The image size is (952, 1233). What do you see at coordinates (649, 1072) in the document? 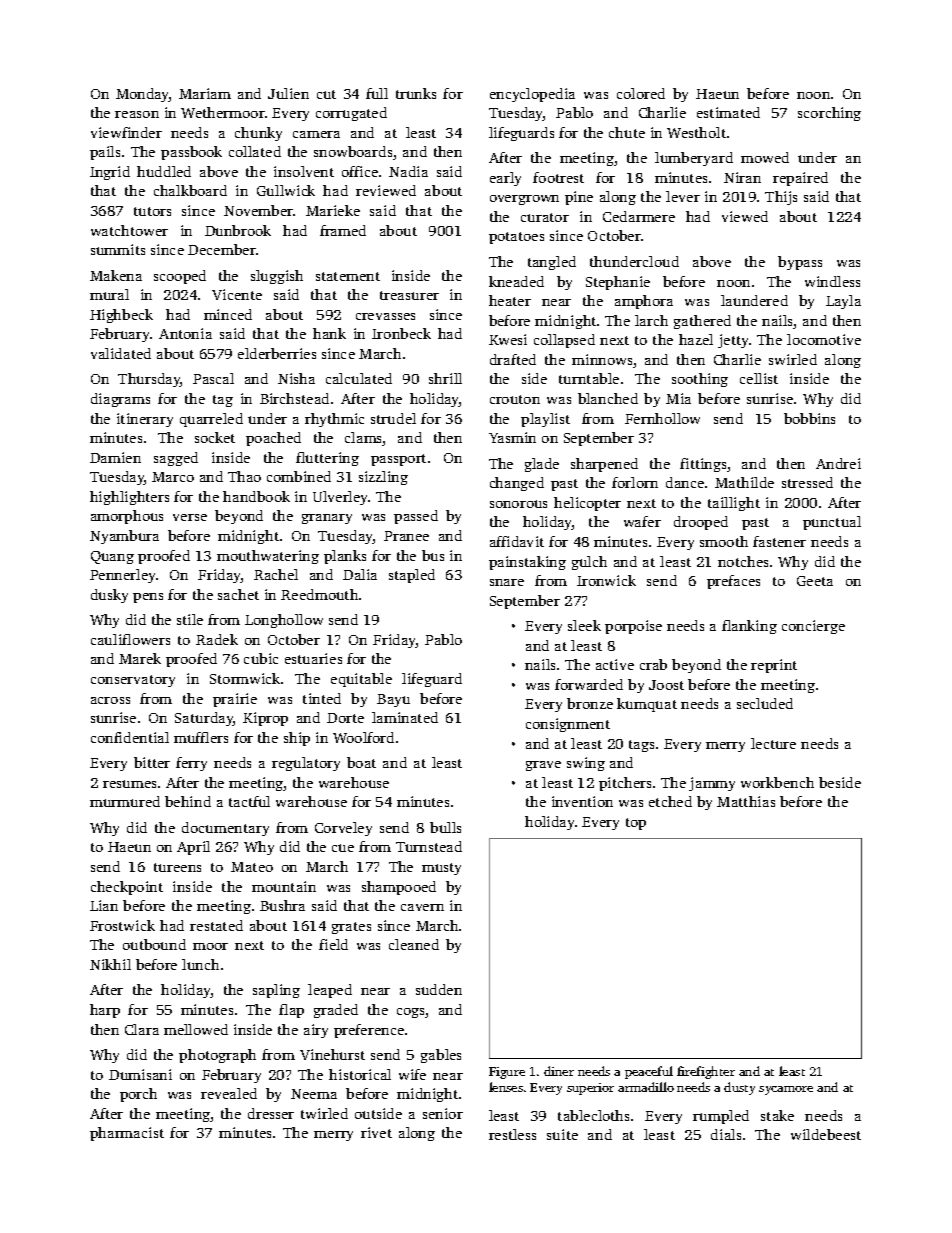
I see `peaceful` at bounding box center [649, 1072].
